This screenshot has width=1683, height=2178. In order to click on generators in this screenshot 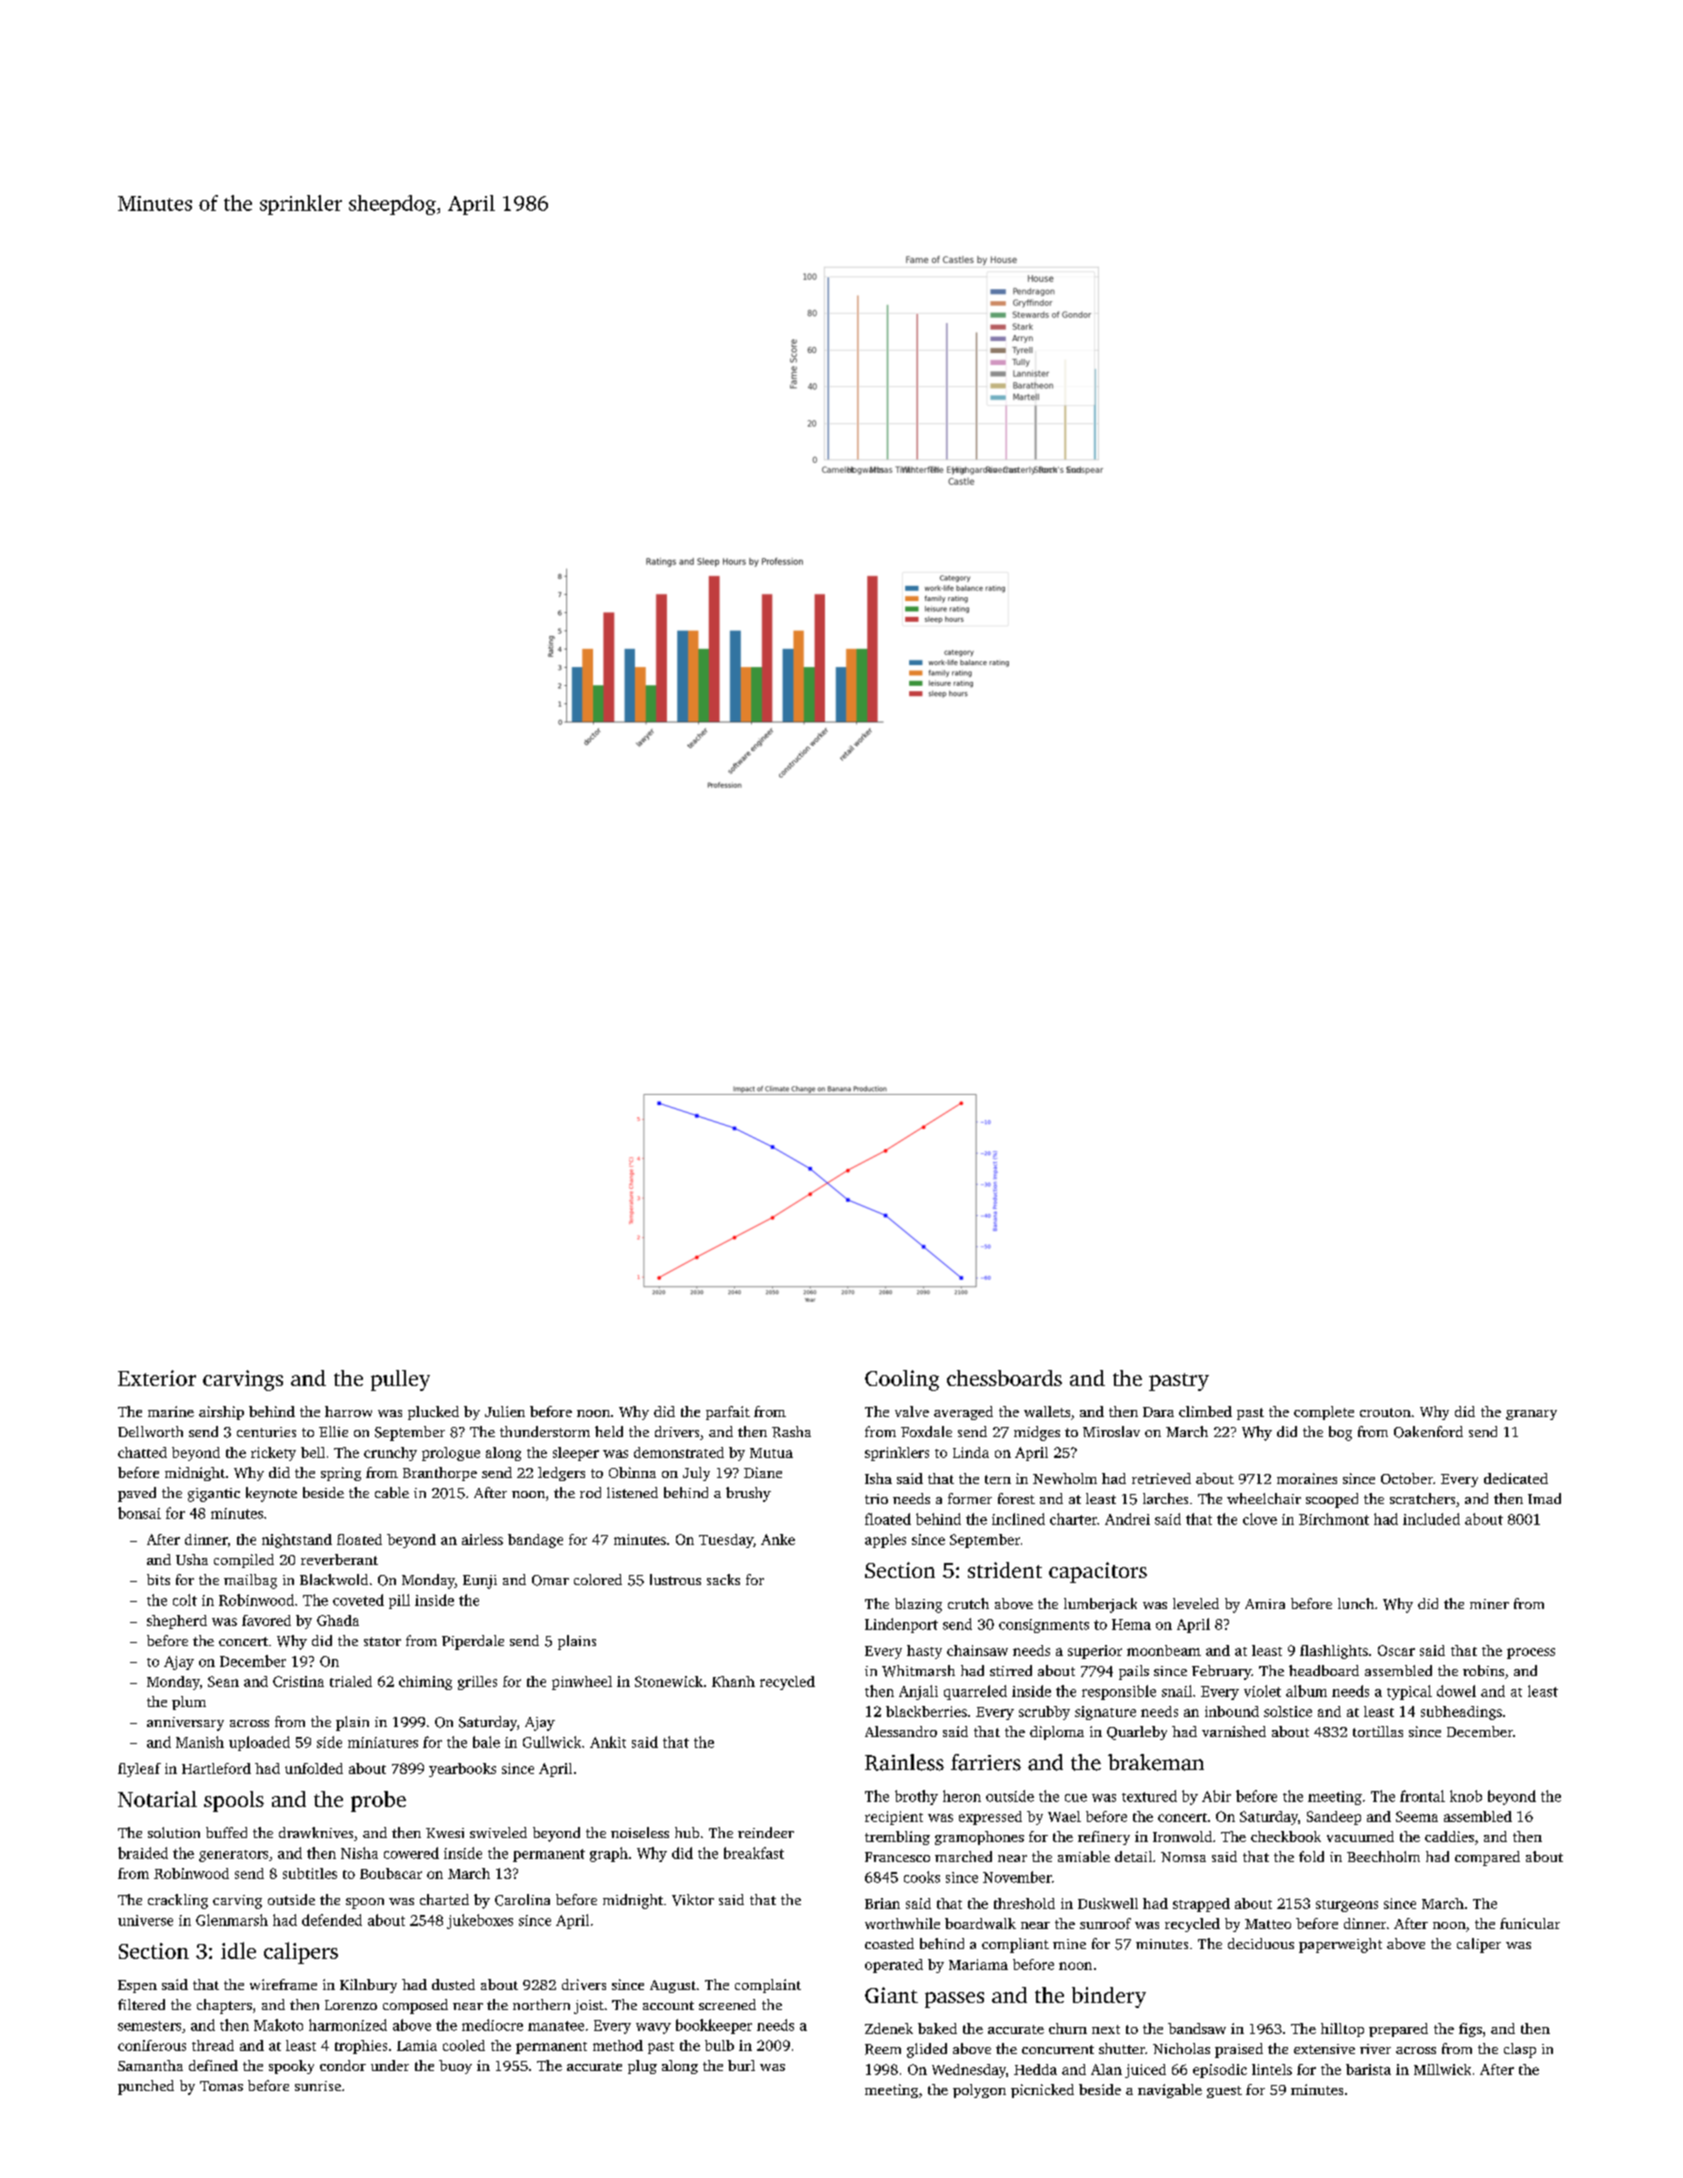, I will do `click(233, 1856)`.
